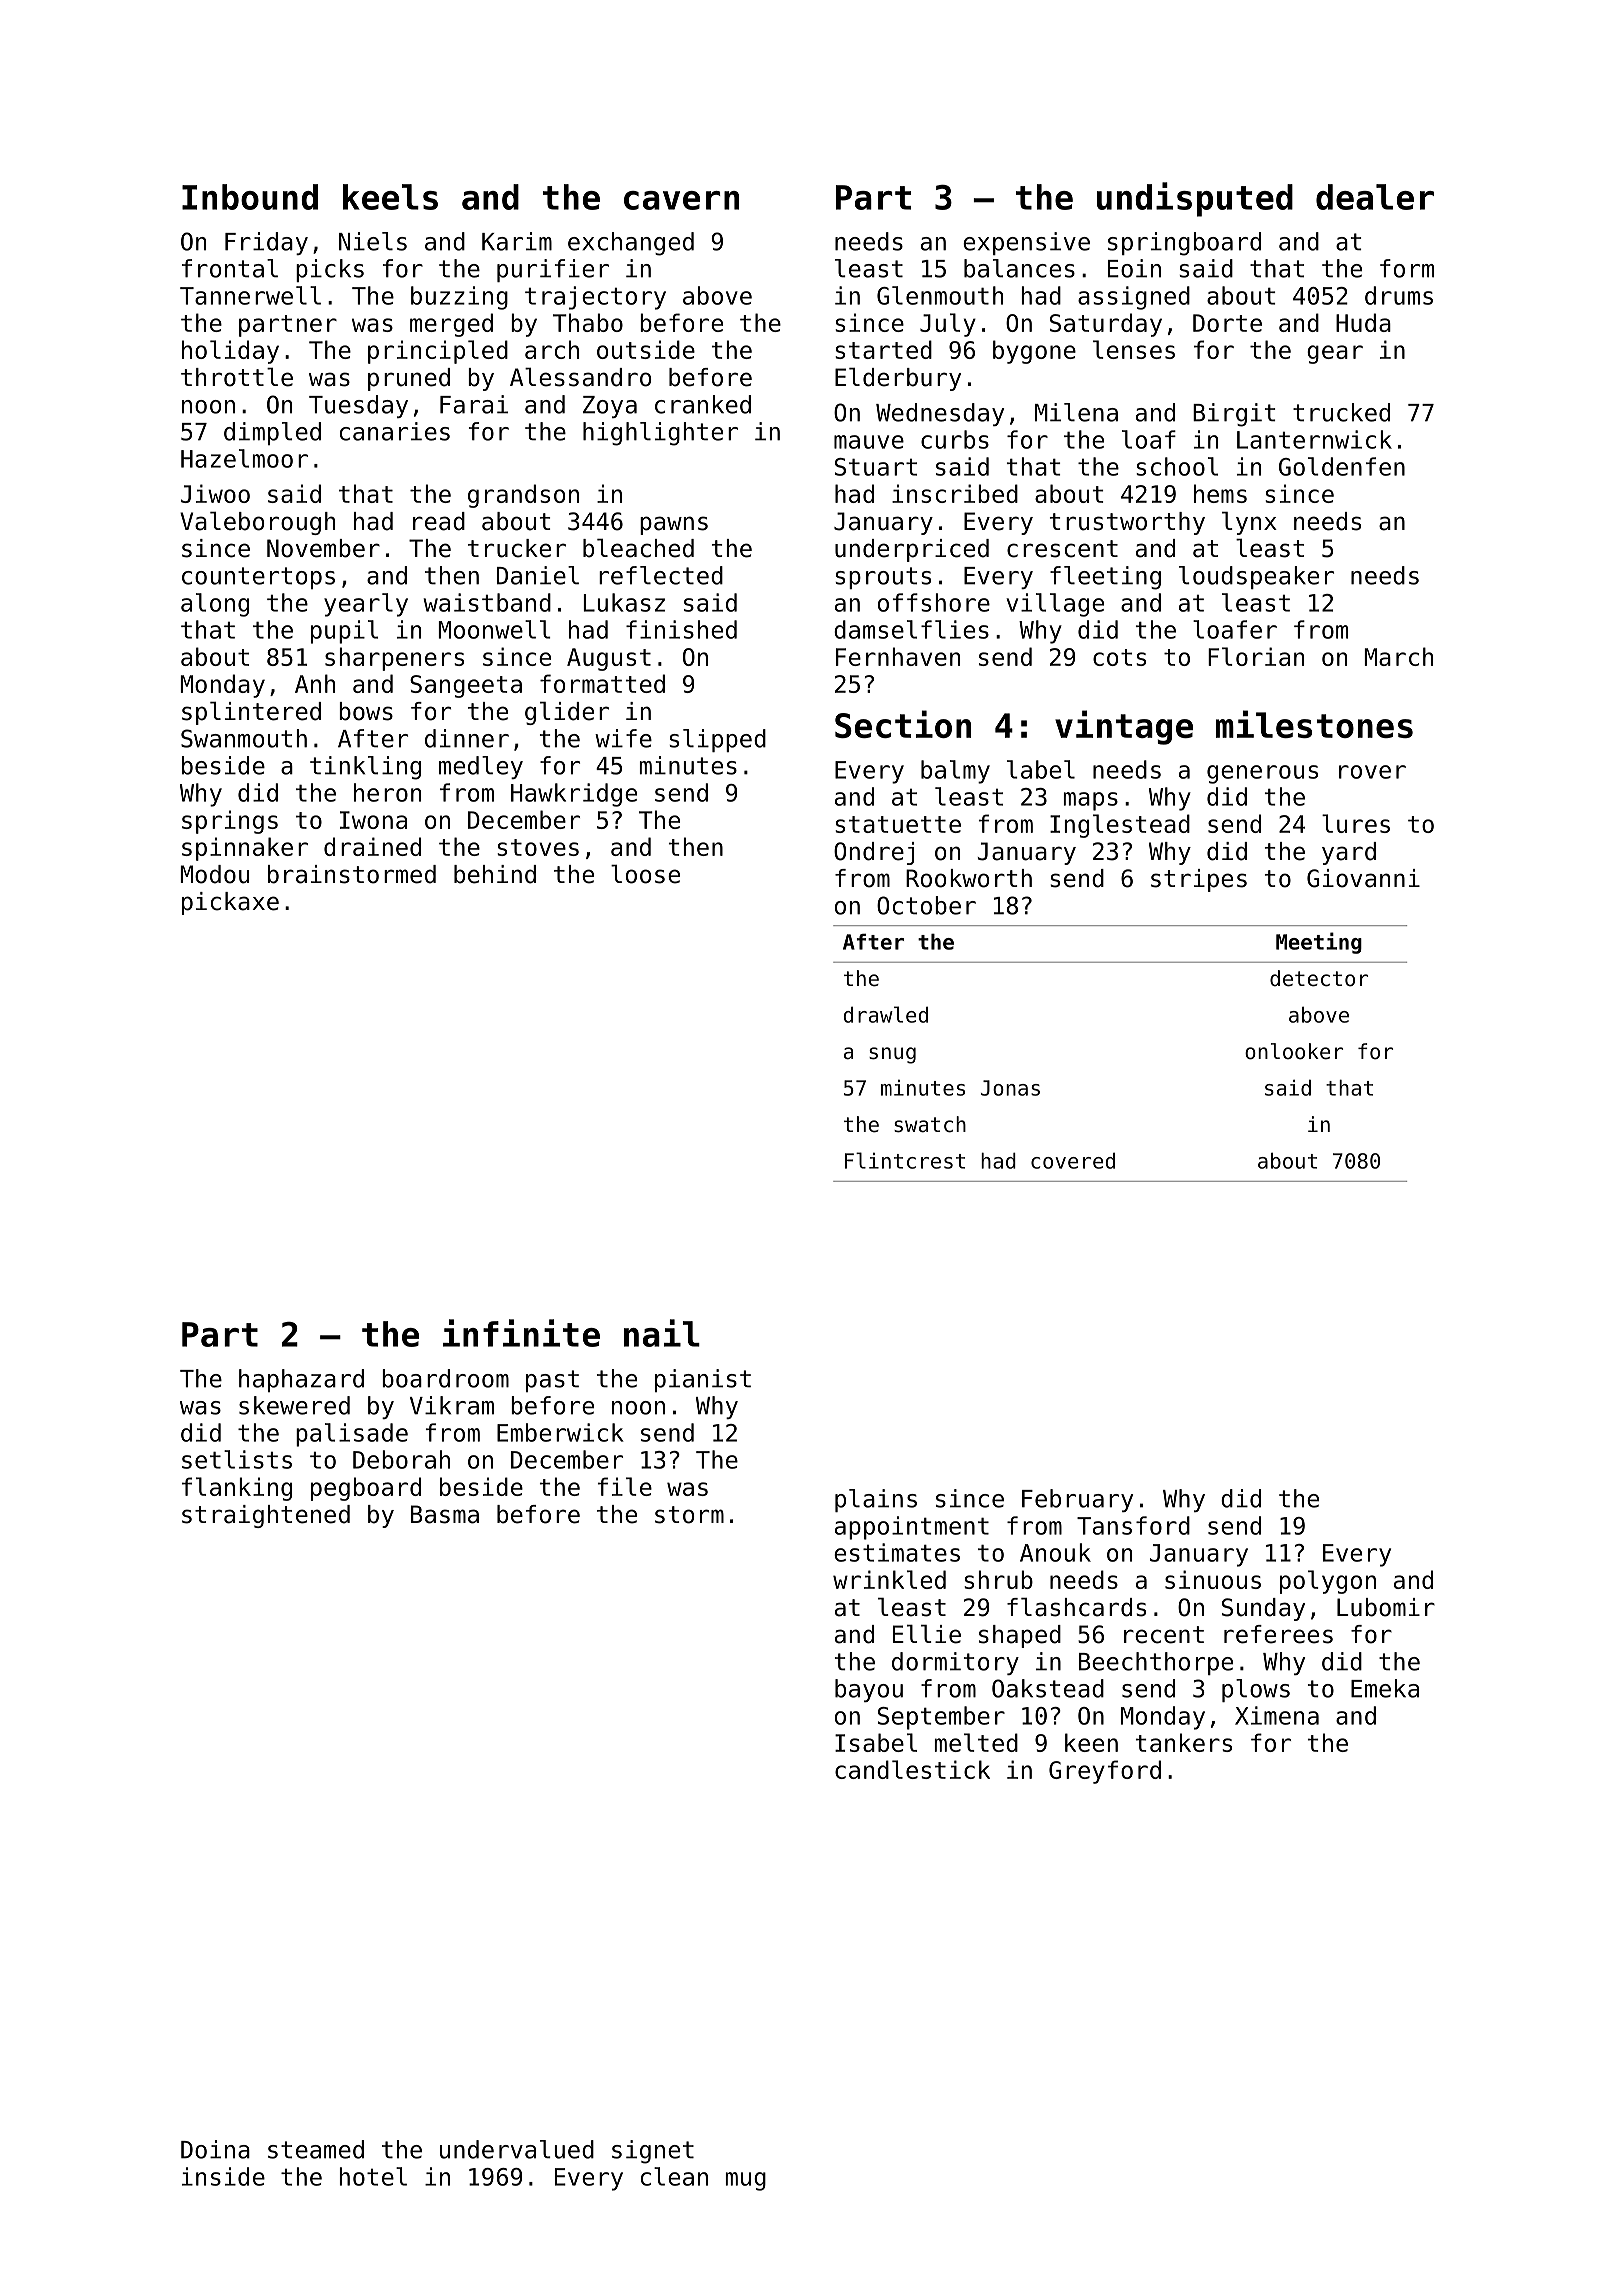 This screenshot has width=1620, height=2292. I want to click on damselflies, so click(911, 629).
